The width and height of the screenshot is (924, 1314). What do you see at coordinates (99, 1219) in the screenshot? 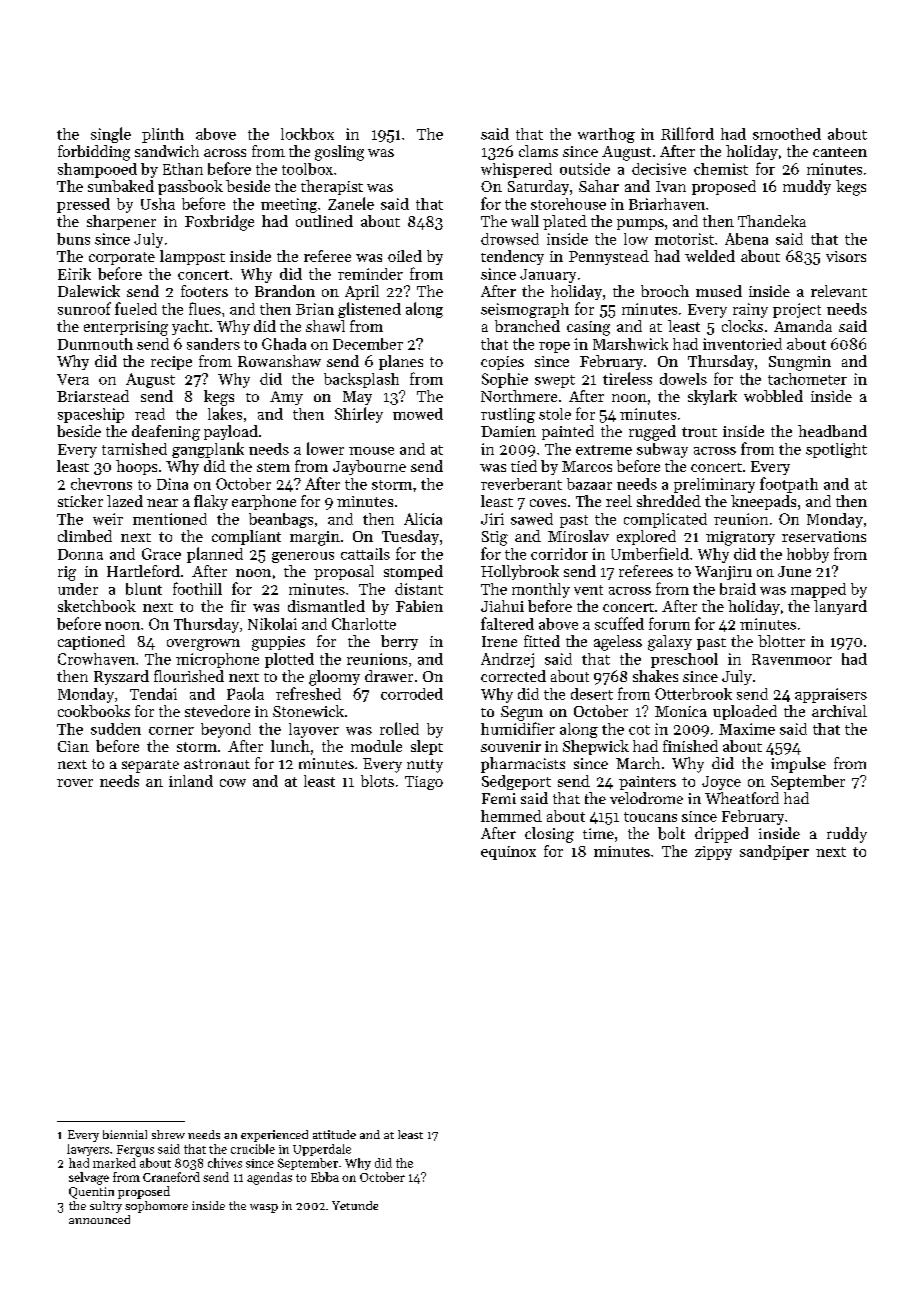
I see `announced` at bounding box center [99, 1219].
